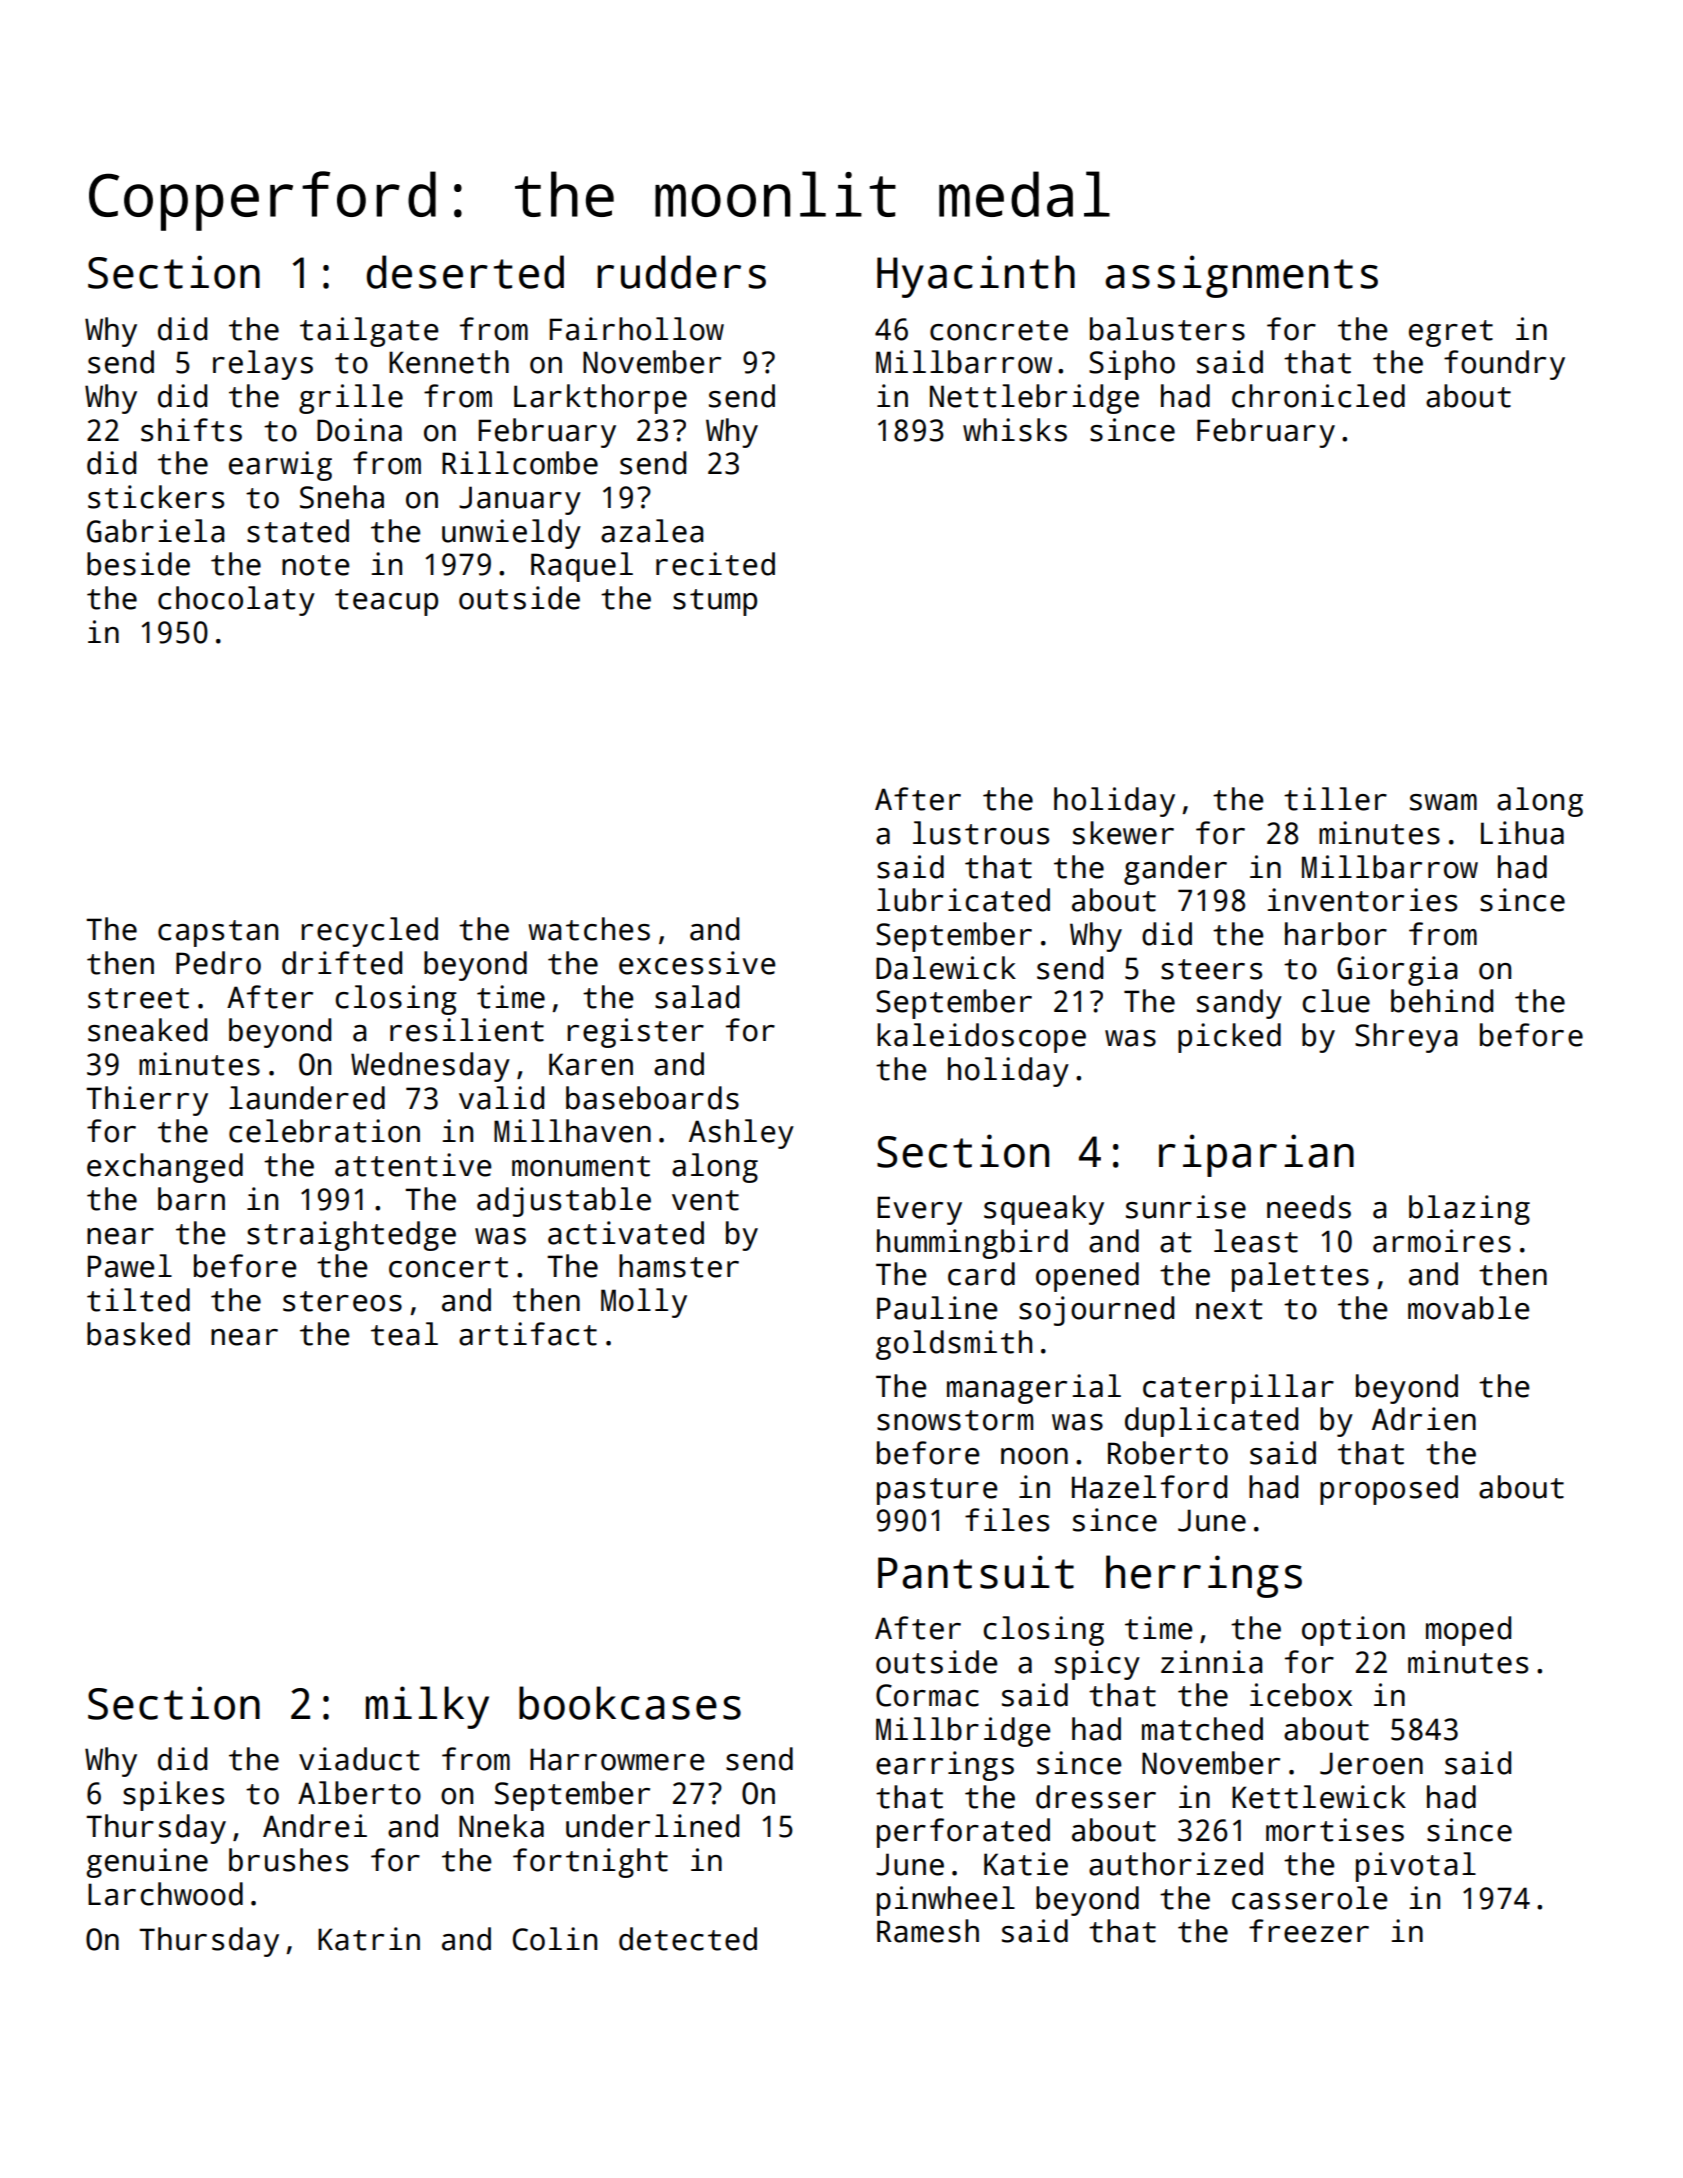 The width and height of the screenshot is (1683, 2178). Describe the element at coordinates (697, 997) in the screenshot. I see `salad` at that location.
